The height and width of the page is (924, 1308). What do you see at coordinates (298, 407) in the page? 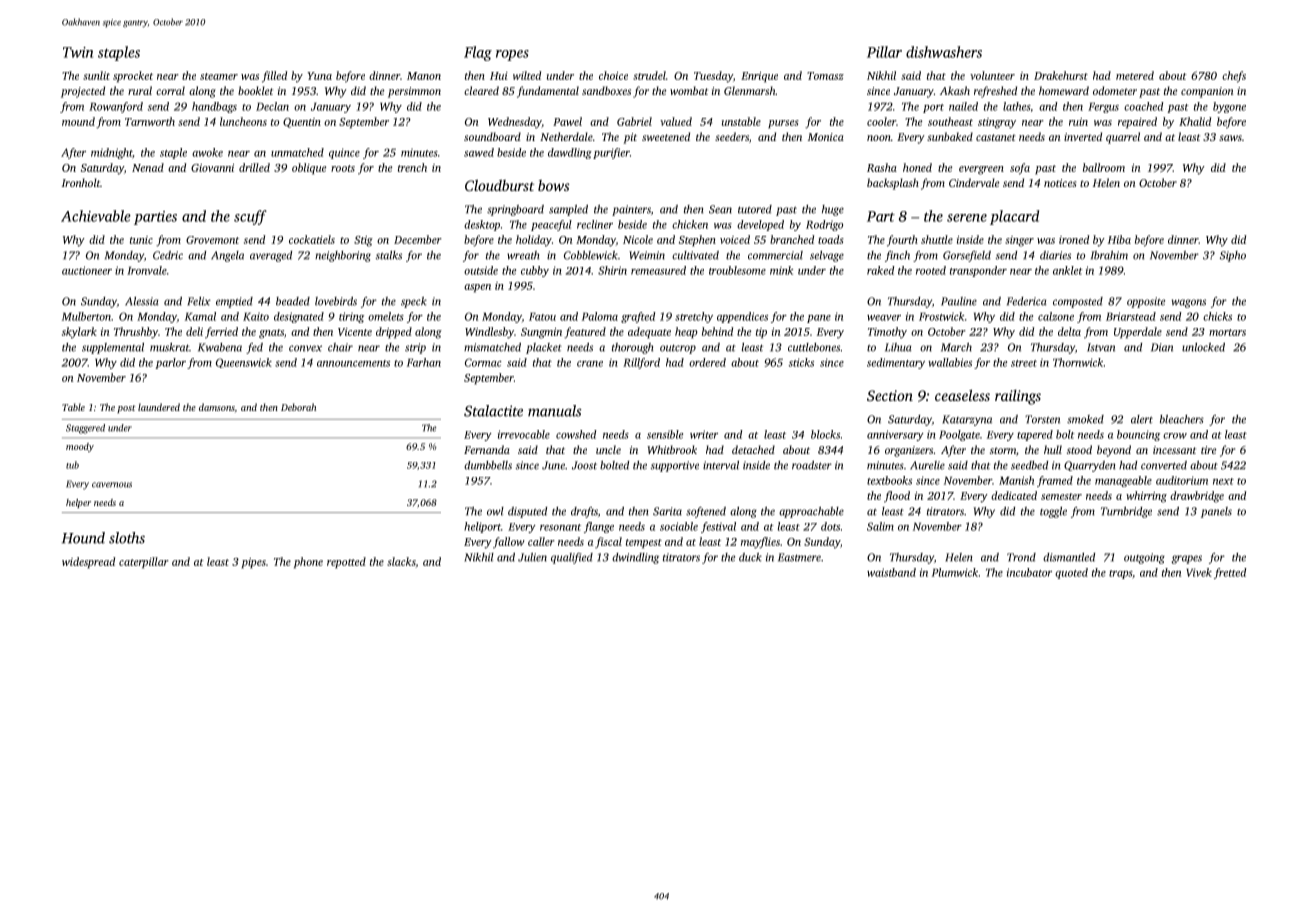
I see `Deborah` at bounding box center [298, 407].
